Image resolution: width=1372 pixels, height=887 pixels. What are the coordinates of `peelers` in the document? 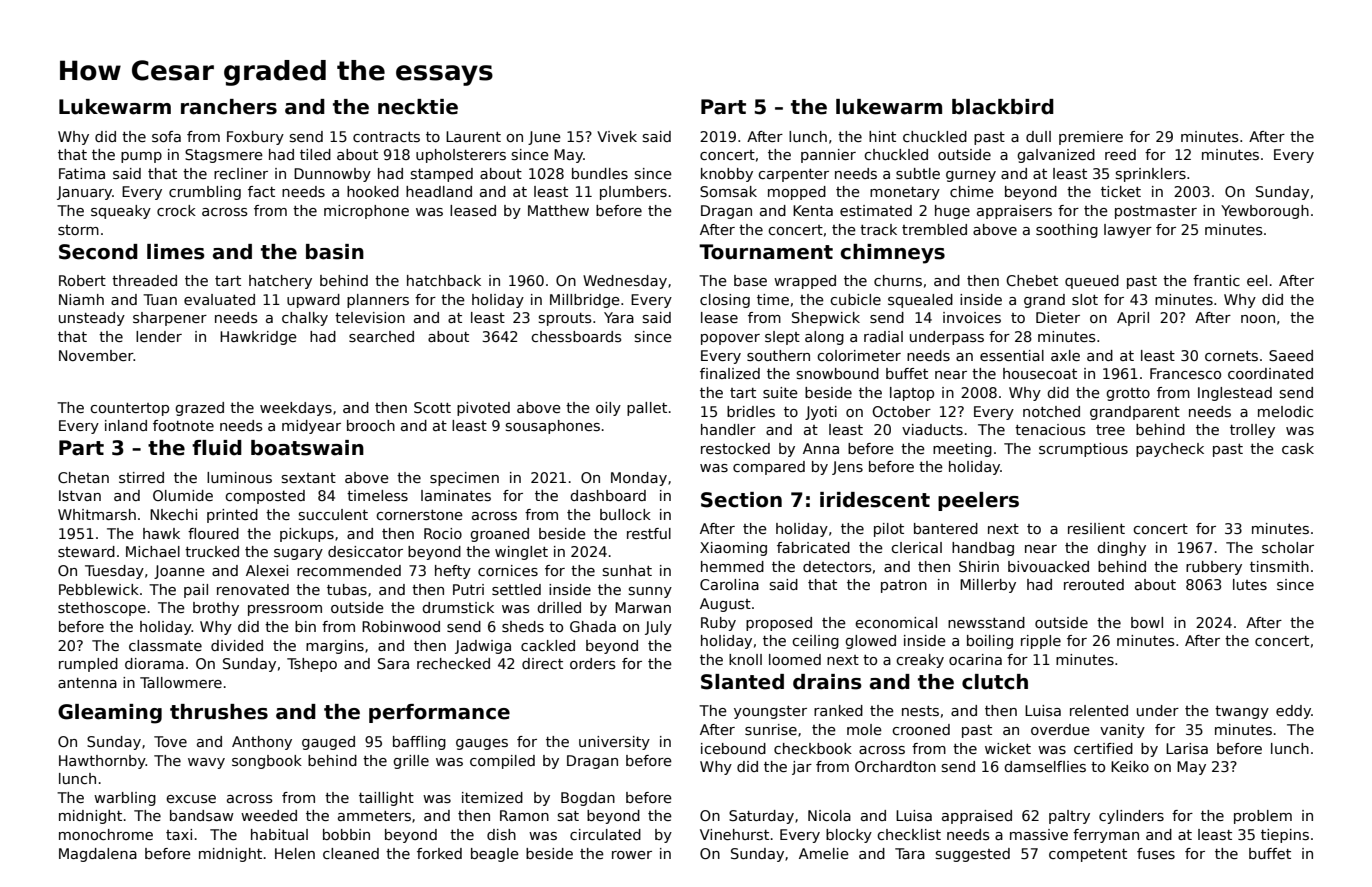 It's located at (978, 501).
